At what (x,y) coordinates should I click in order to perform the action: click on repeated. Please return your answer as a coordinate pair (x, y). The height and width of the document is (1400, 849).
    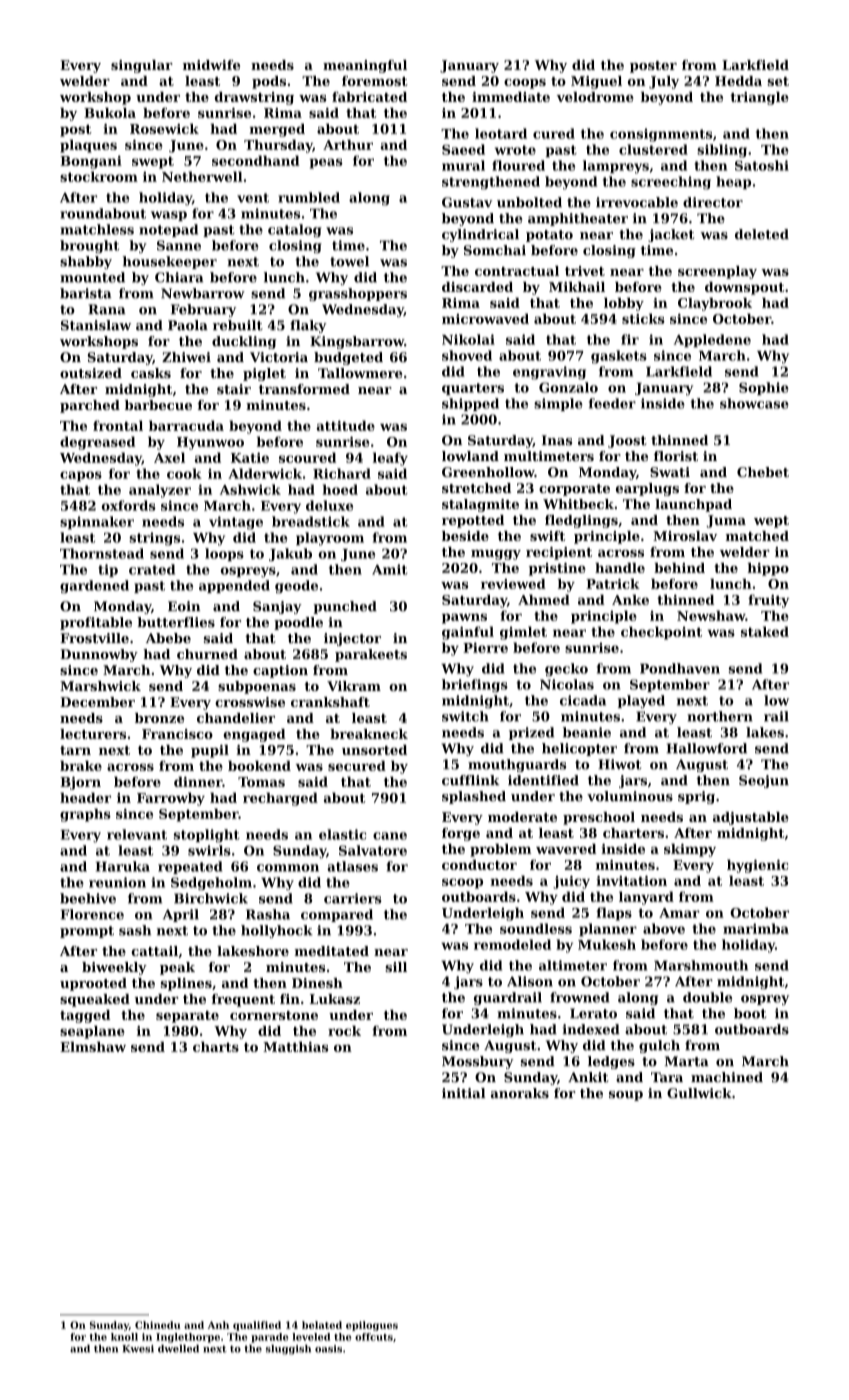
    Looking at the image, I should click on (190, 867).
